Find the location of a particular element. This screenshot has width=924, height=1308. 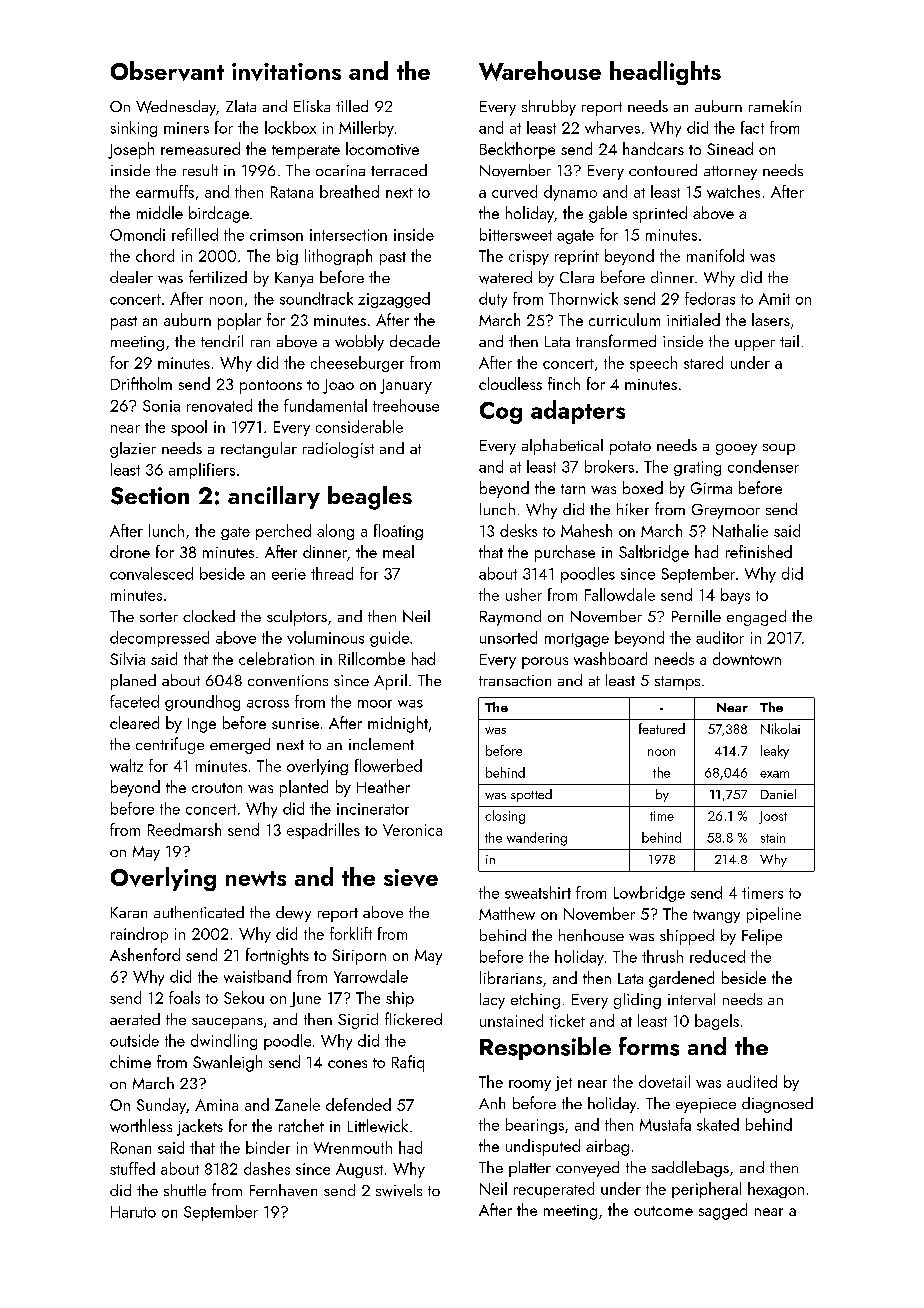

platter is located at coordinates (530, 1169).
